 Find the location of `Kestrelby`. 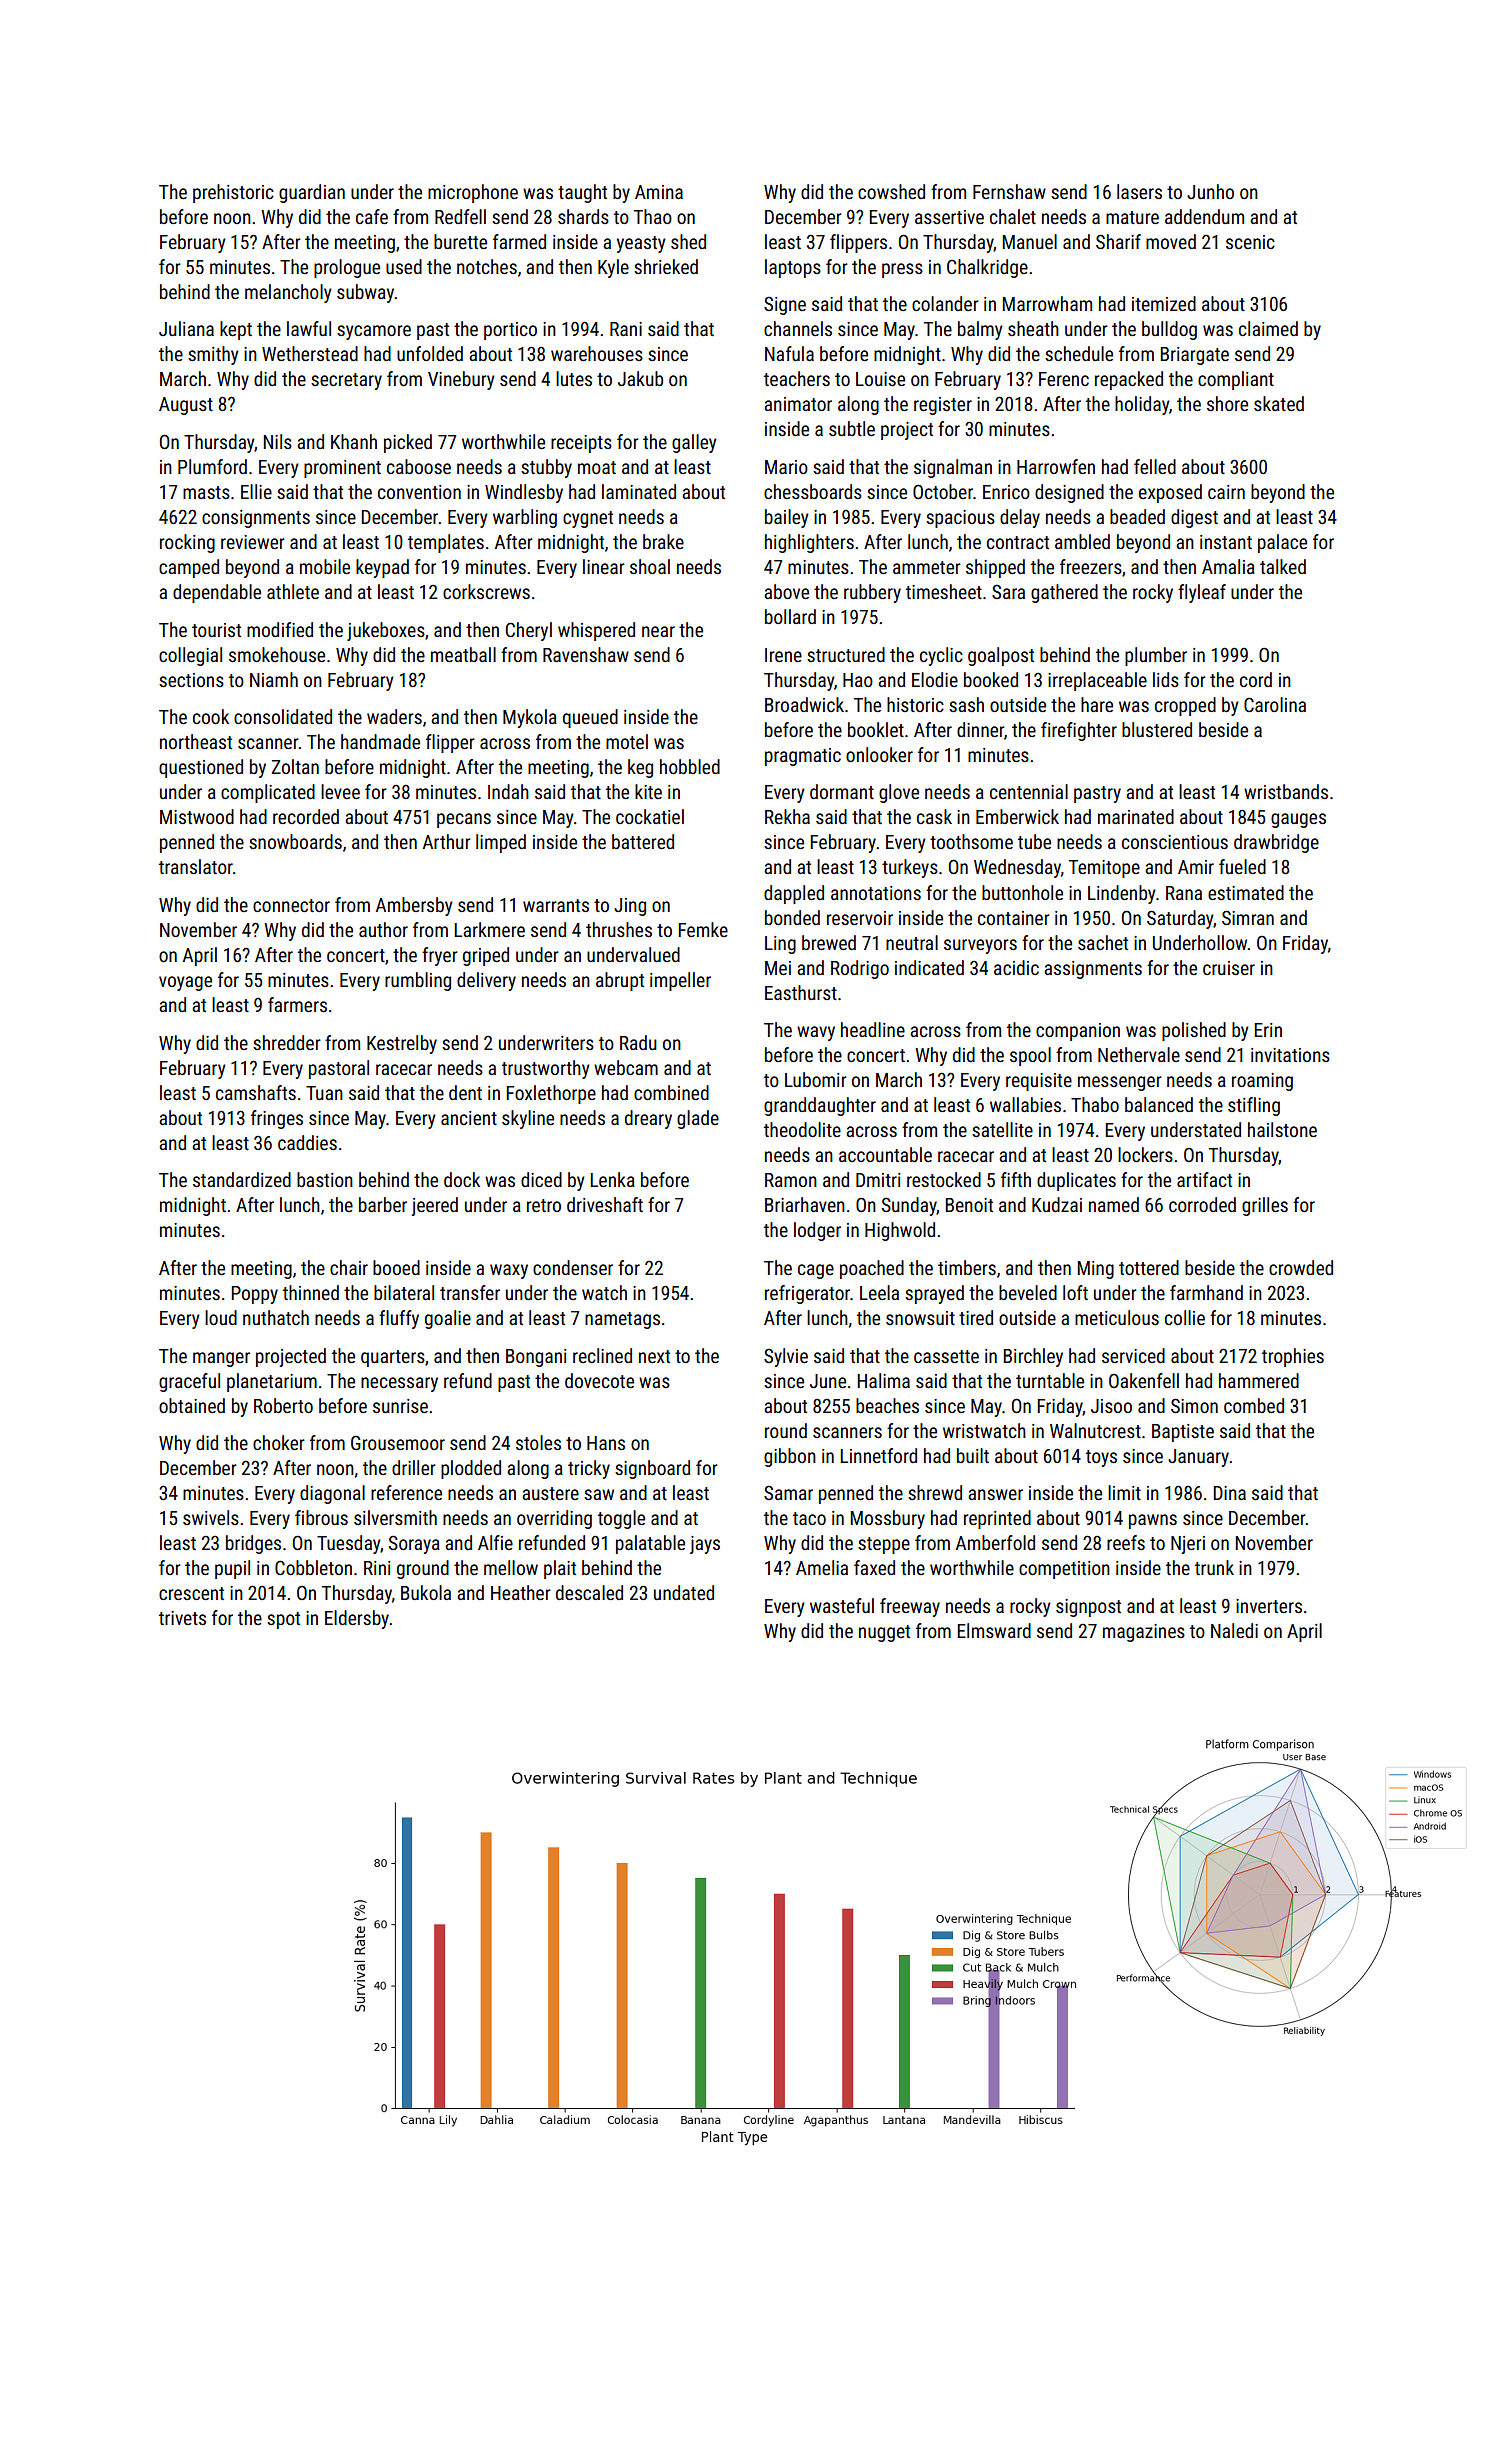

Kestrelby is located at coordinates (402, 1044).
